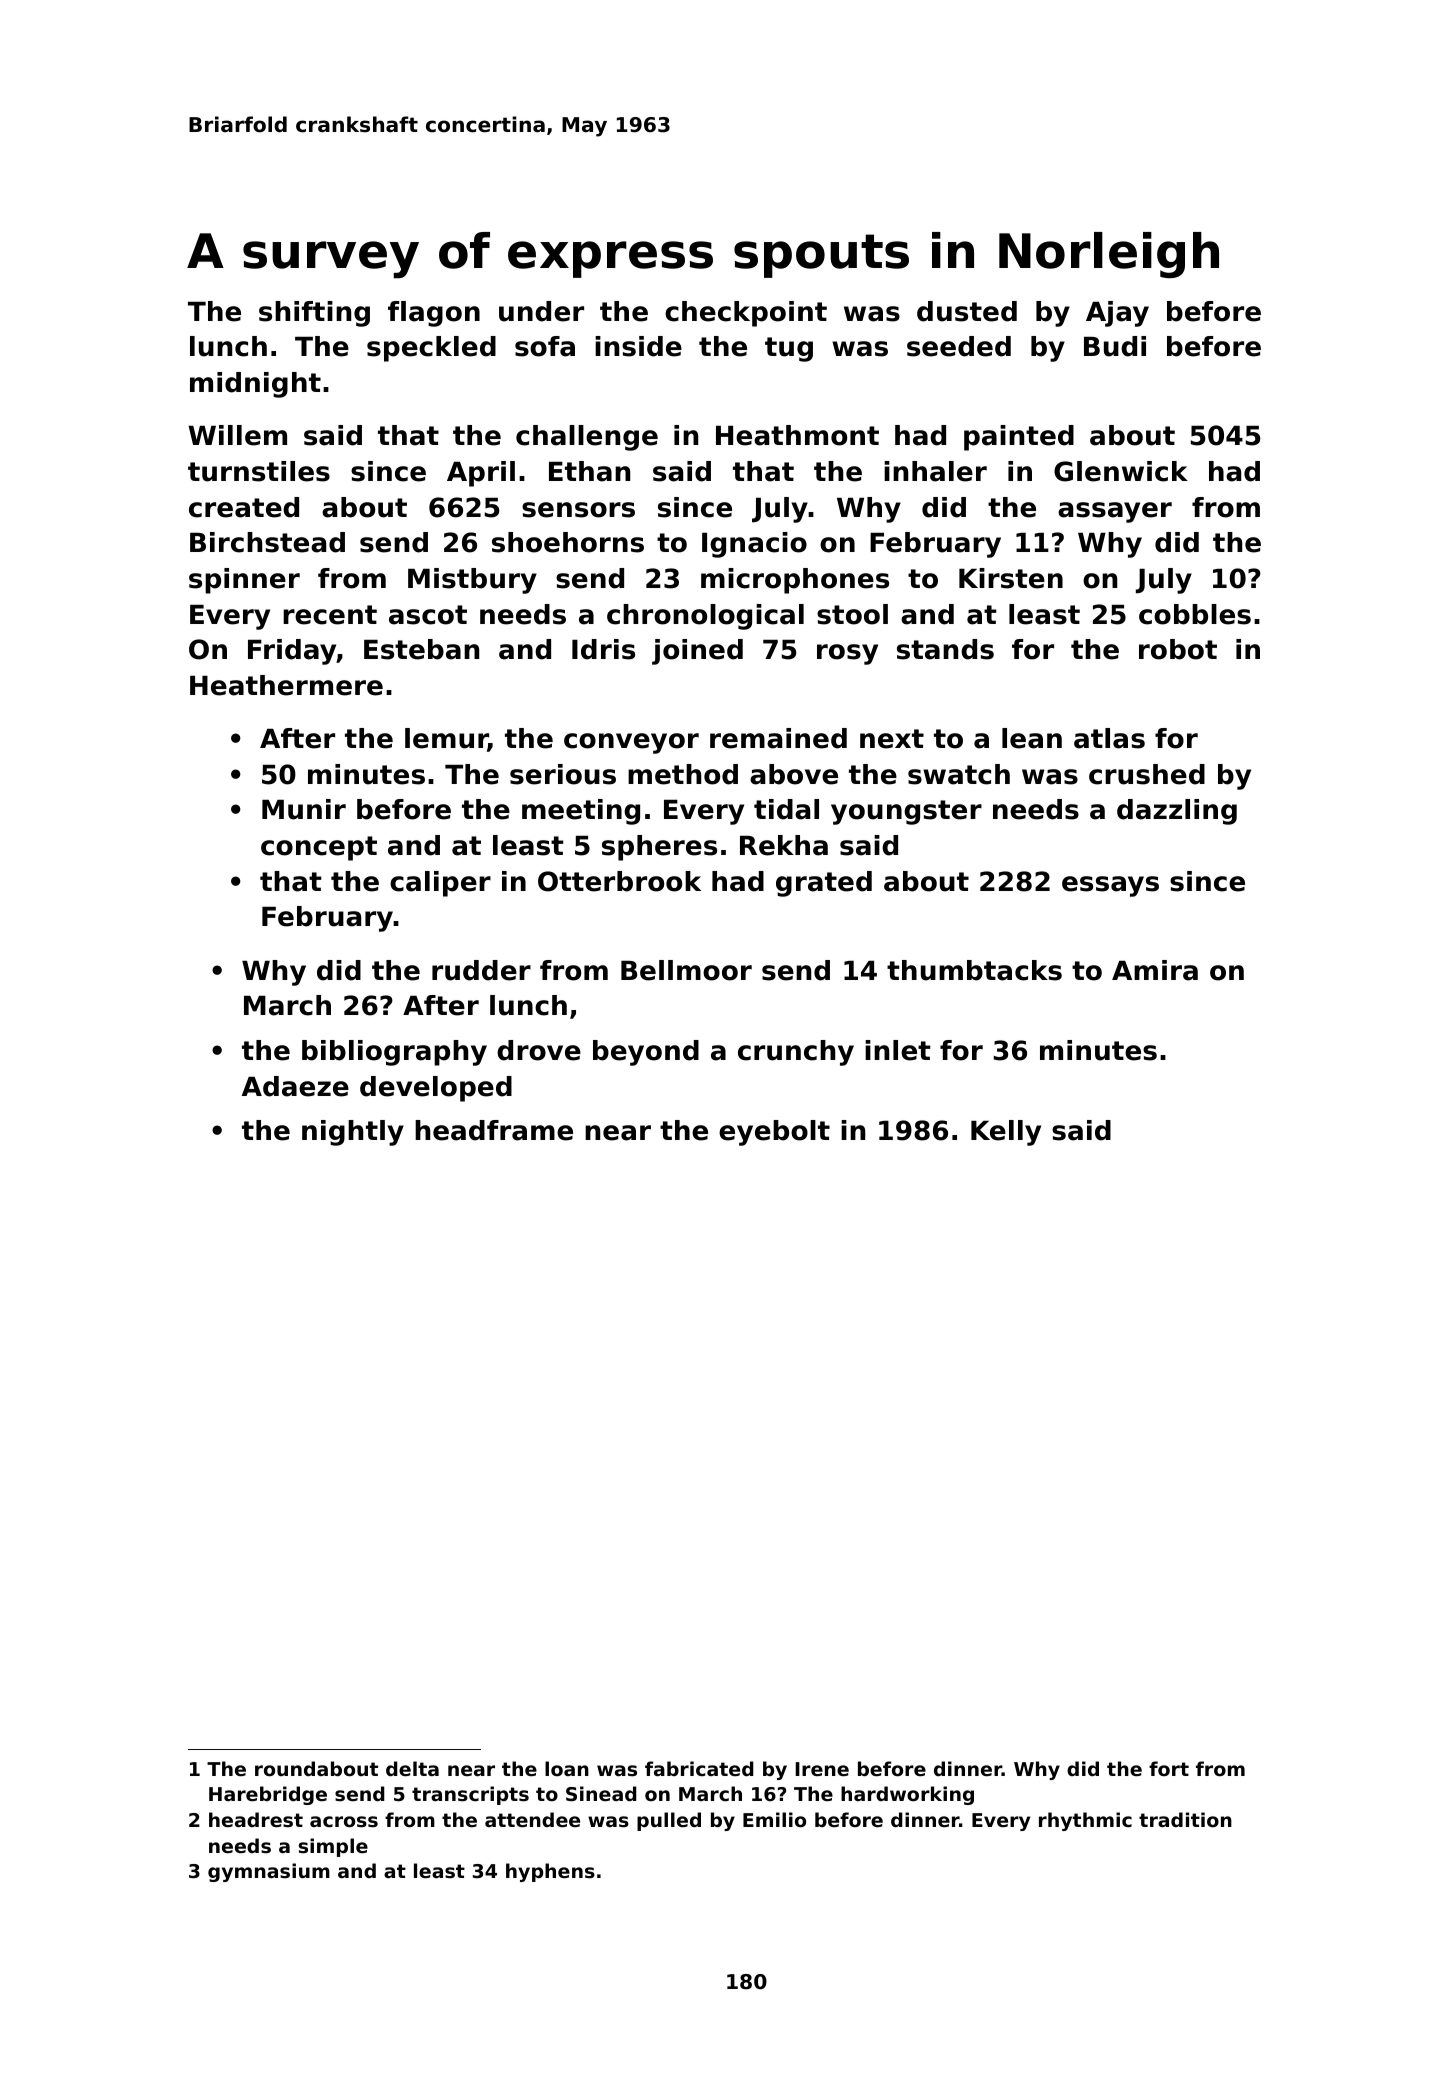  I want to click on gymnasium, so click(269, 1872).
